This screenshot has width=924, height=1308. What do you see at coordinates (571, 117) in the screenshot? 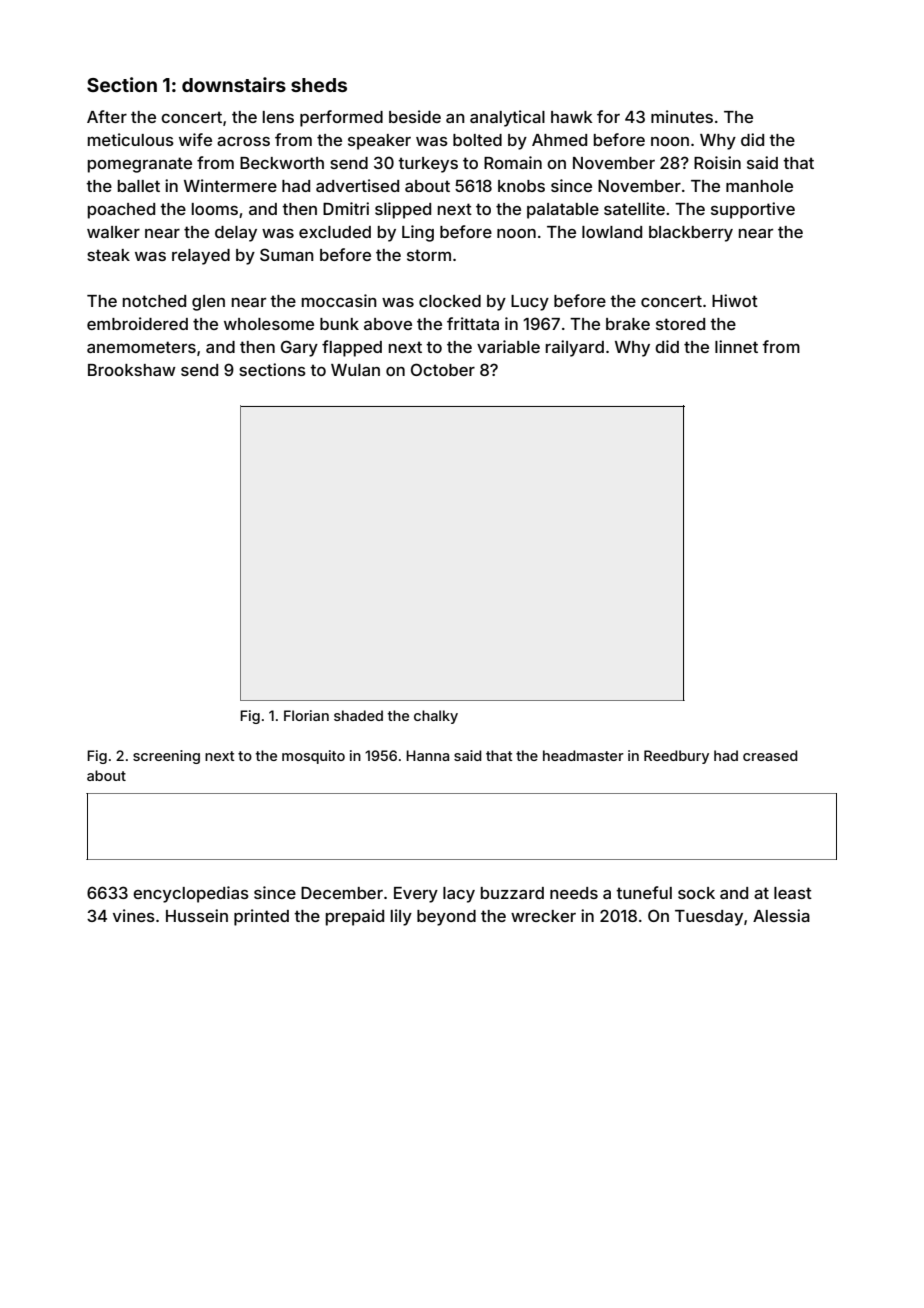
I see `hawk` at bounding box center [571, 117].
